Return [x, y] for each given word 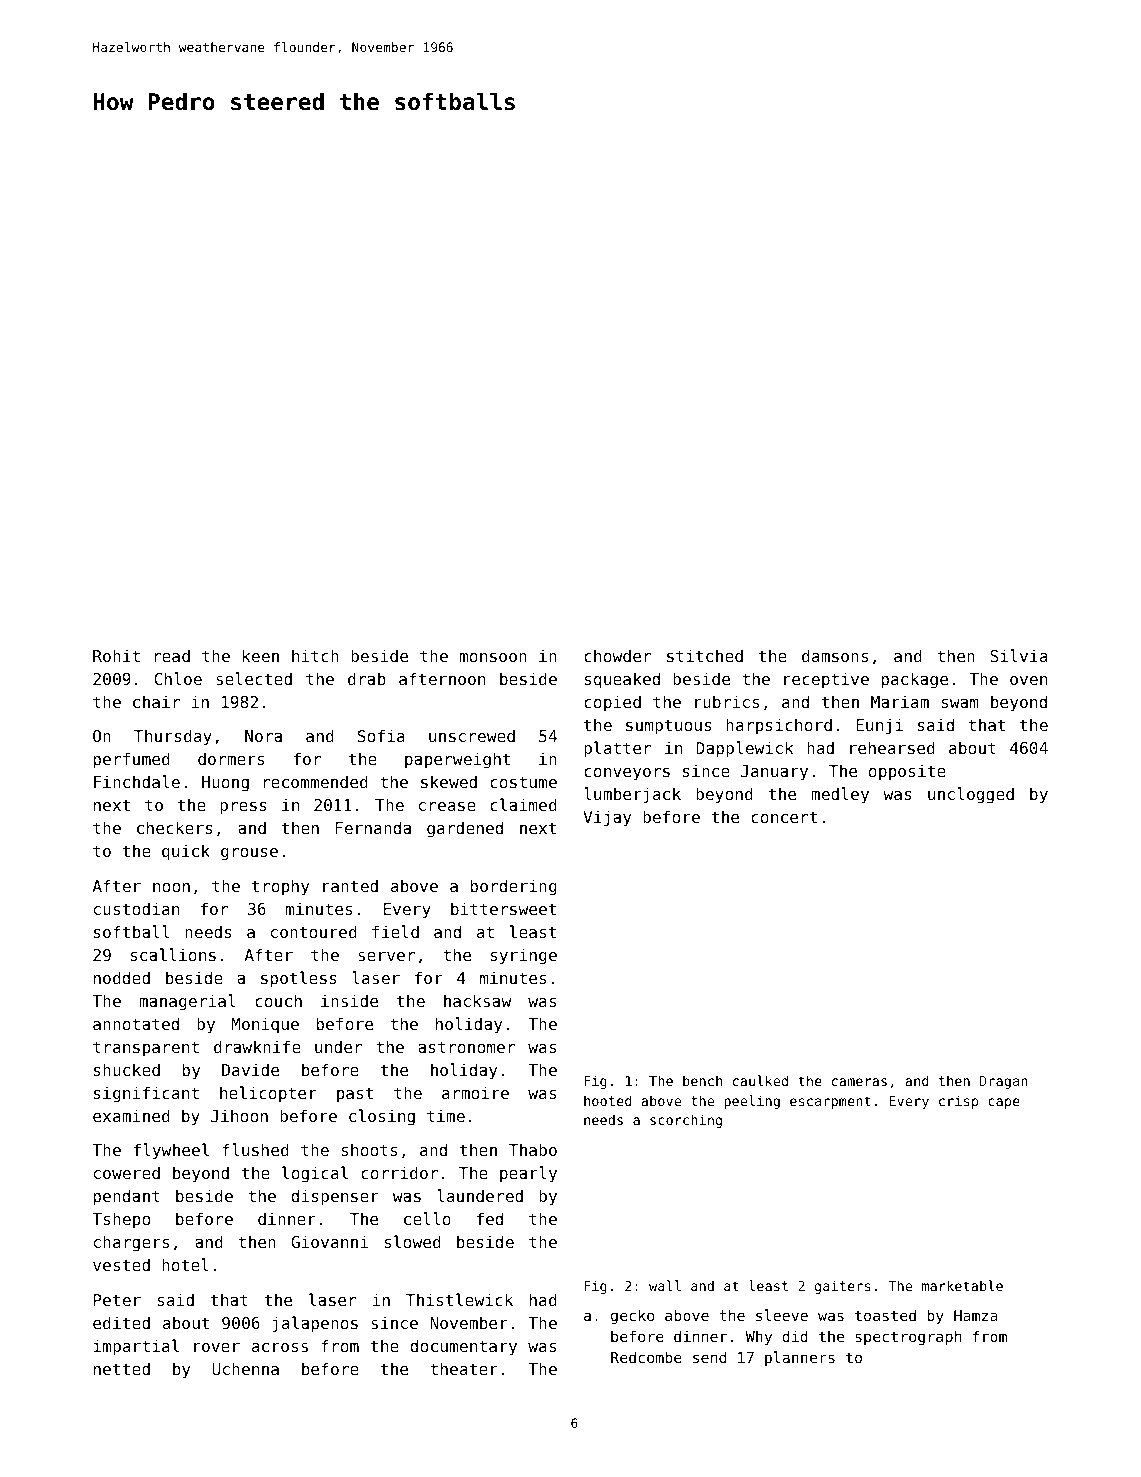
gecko [632, 1316]
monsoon [493, 657]
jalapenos [315, 1324]
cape [1004, 1103]
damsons [835, 655]
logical [315, 1174]
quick [186, 852]
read [172, 655]
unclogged [971, 795]
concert [784, 817]
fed [490, 1218]
